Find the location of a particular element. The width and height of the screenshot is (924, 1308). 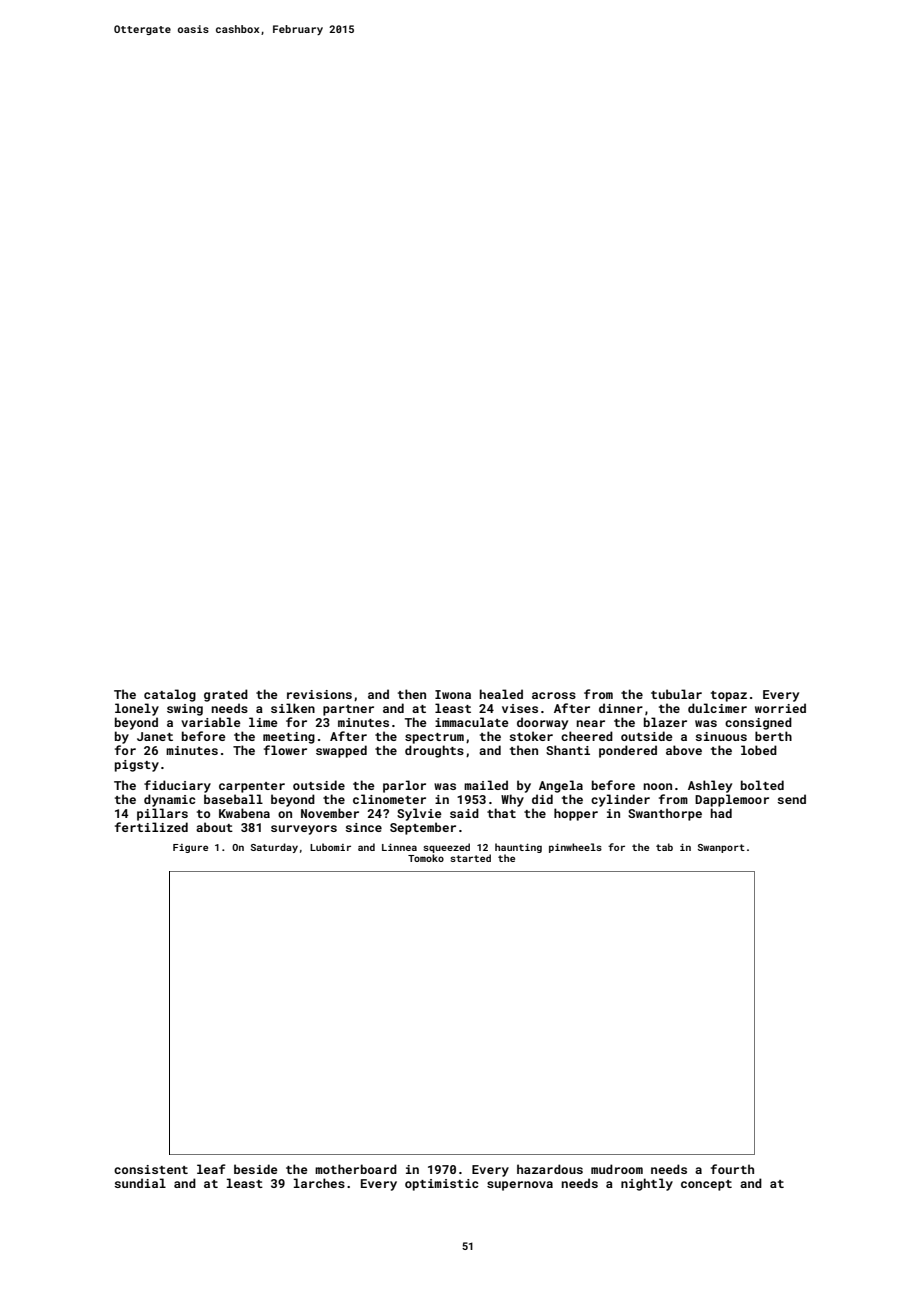

about is located at coordinates (214, 827).
